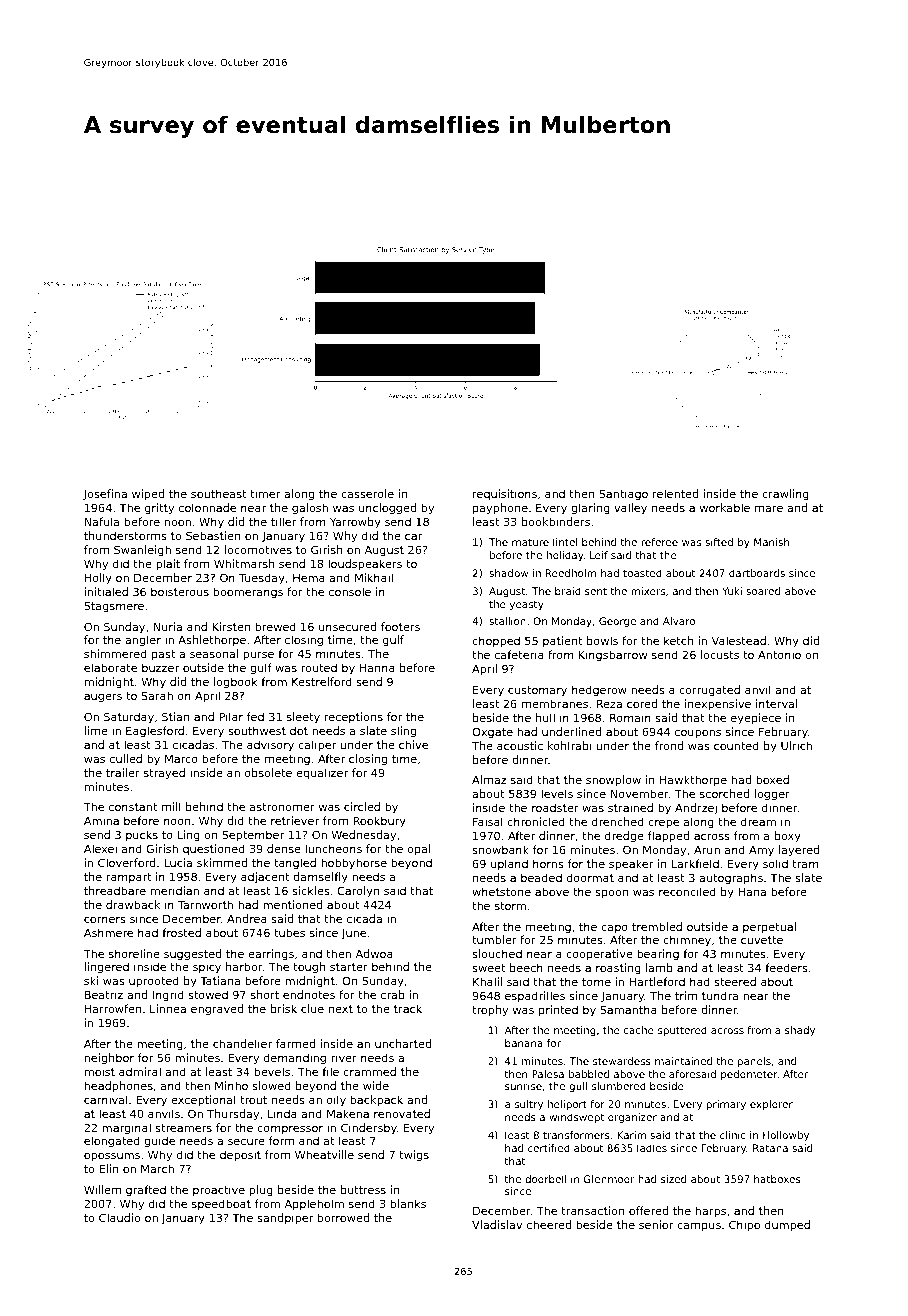  What do you see at coordinates (248, 593) in the page?
I see `boomerangs` at bounding box center [248, 593].
